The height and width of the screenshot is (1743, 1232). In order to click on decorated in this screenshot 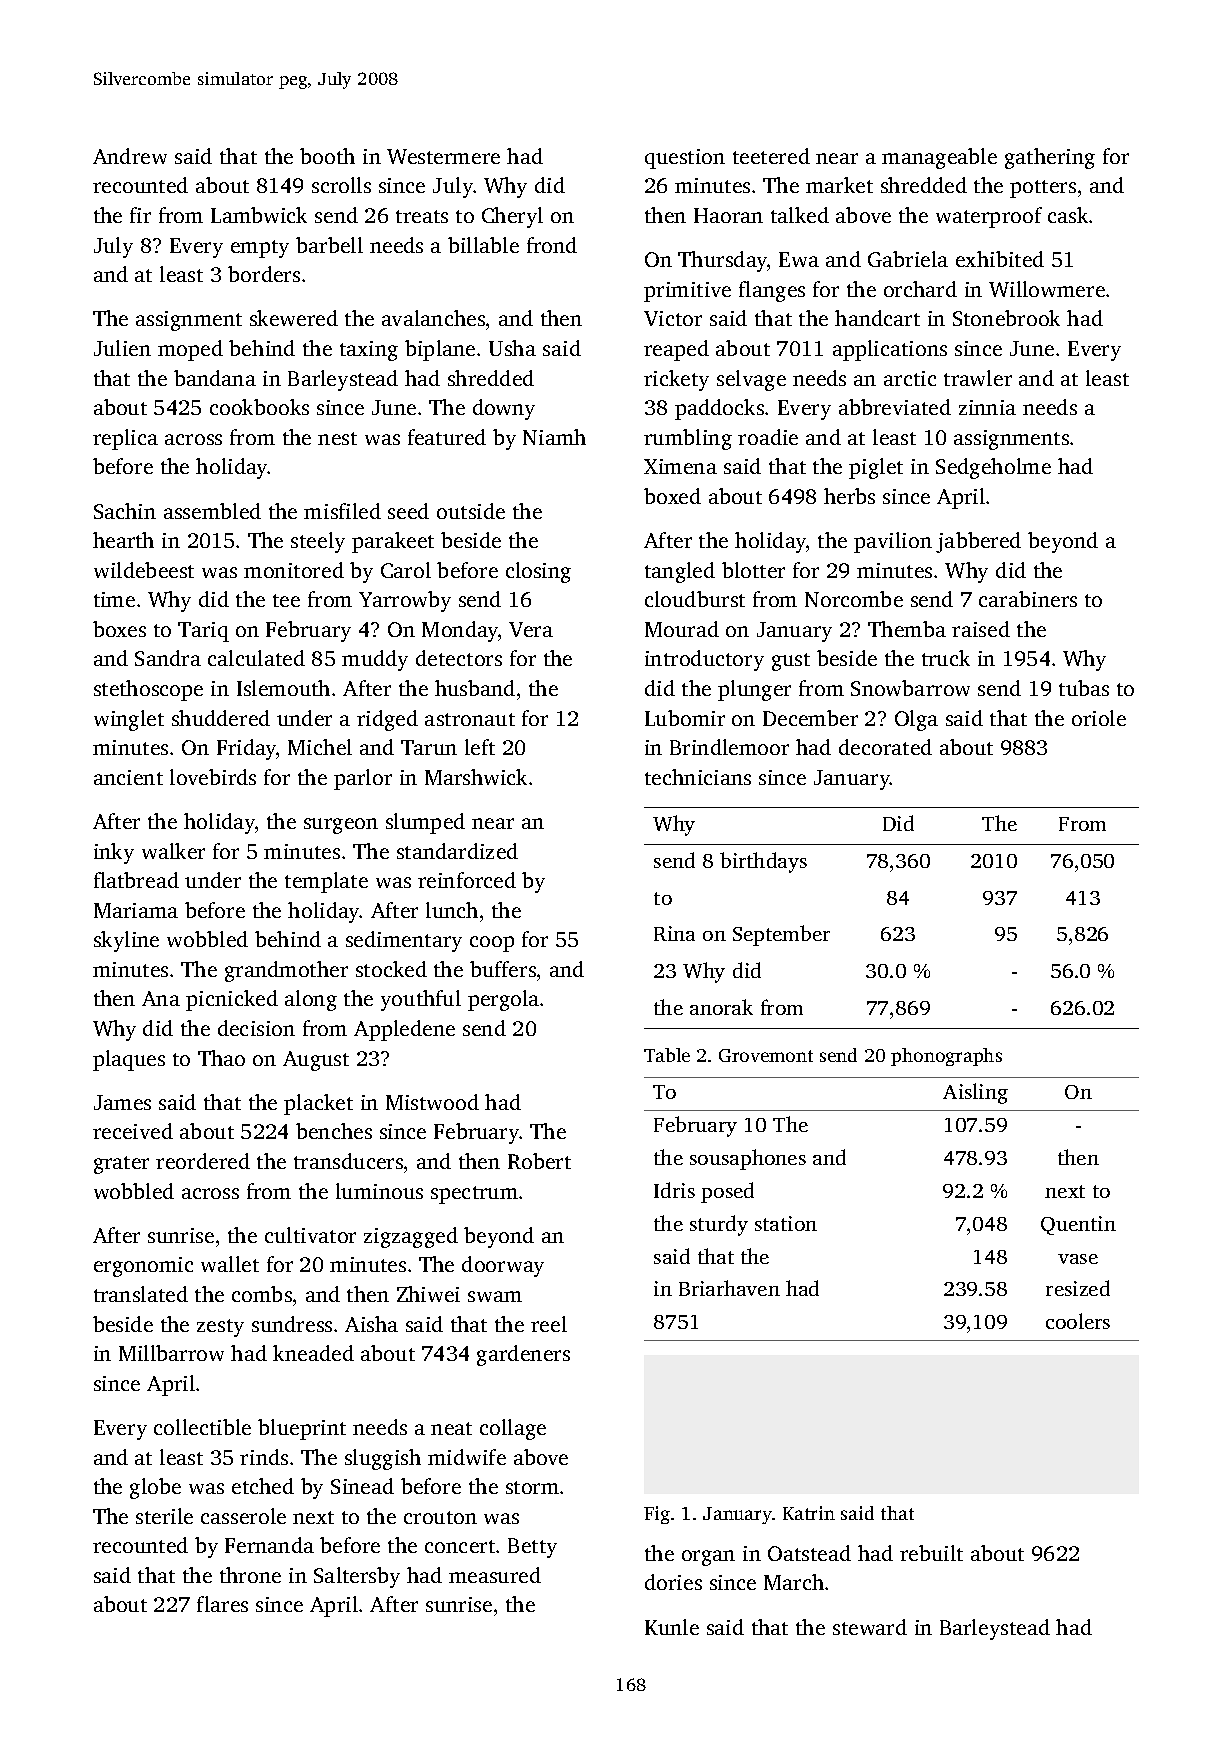, I will do `click(885, 747)`.
